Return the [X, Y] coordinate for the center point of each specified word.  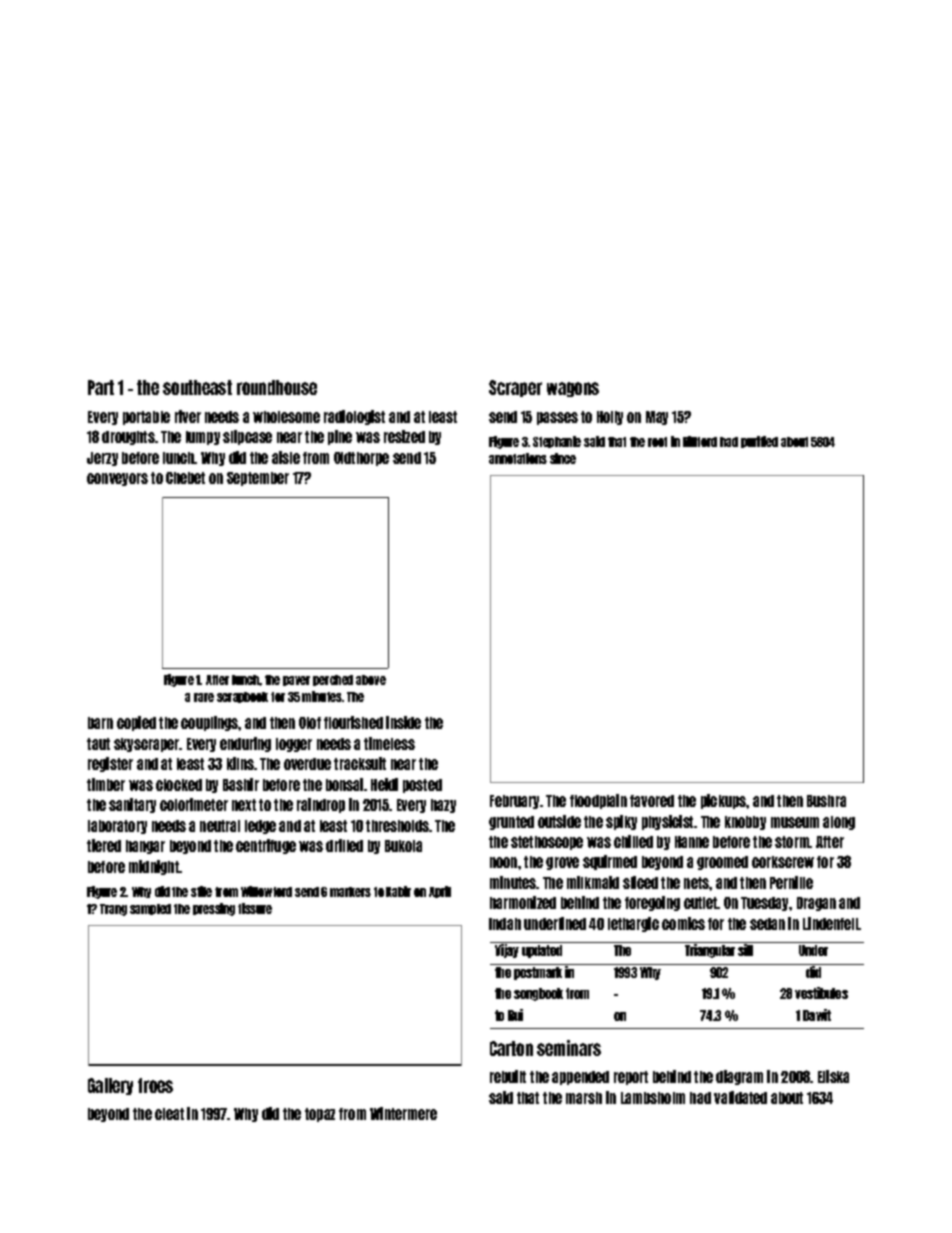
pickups [723, 801]
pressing [214, 909]
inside [403, 722]
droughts [128, 438]
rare [204, 697]
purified [759, 442]
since [563, 458]
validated [740, 1097]
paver [296, 681]
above [371, 680]
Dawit [817, 1015]
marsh [584, 1098]
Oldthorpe [361, 459]
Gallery [110, 1086]
